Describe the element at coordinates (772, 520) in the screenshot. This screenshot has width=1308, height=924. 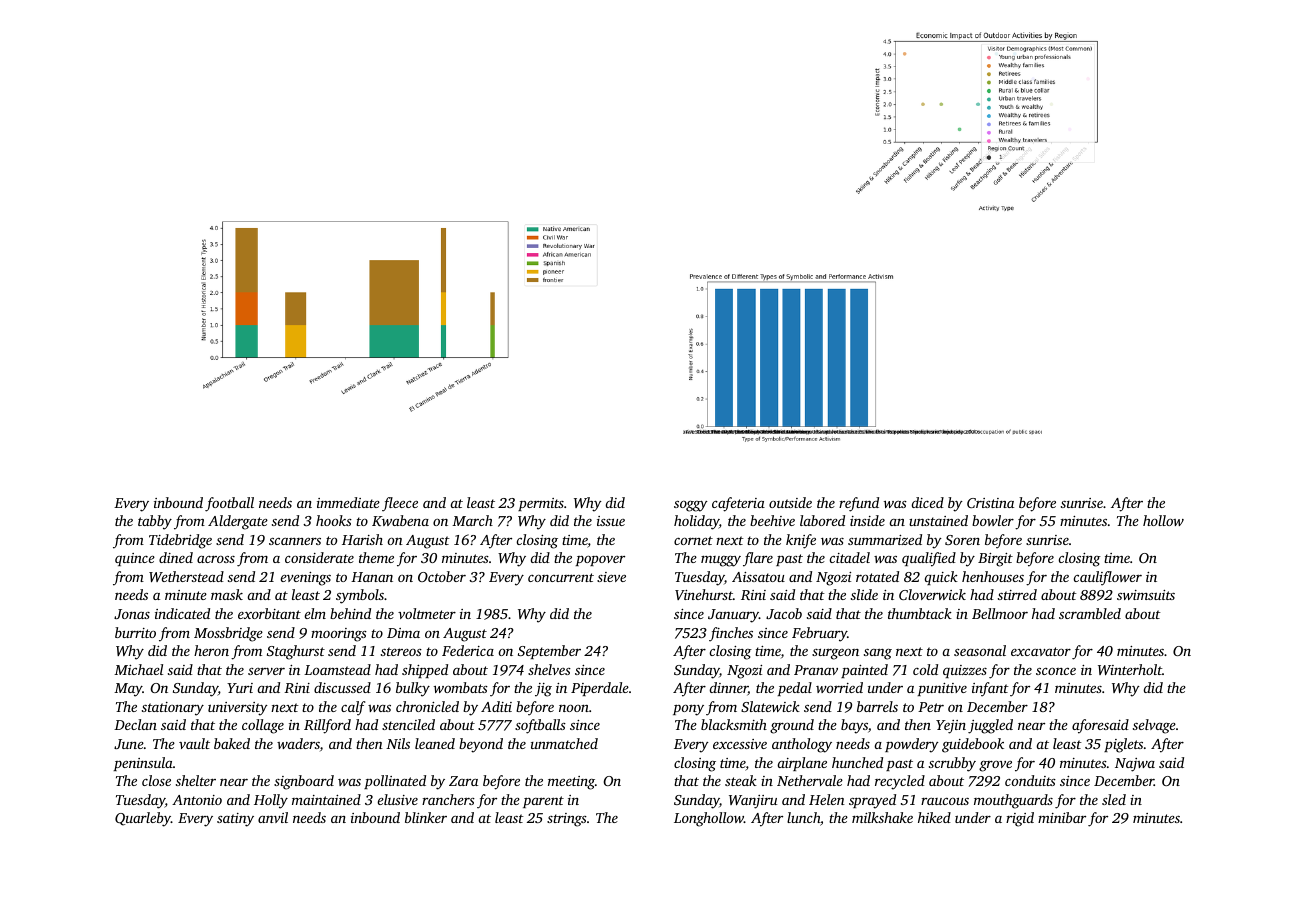
I see `beehive` at that location.
